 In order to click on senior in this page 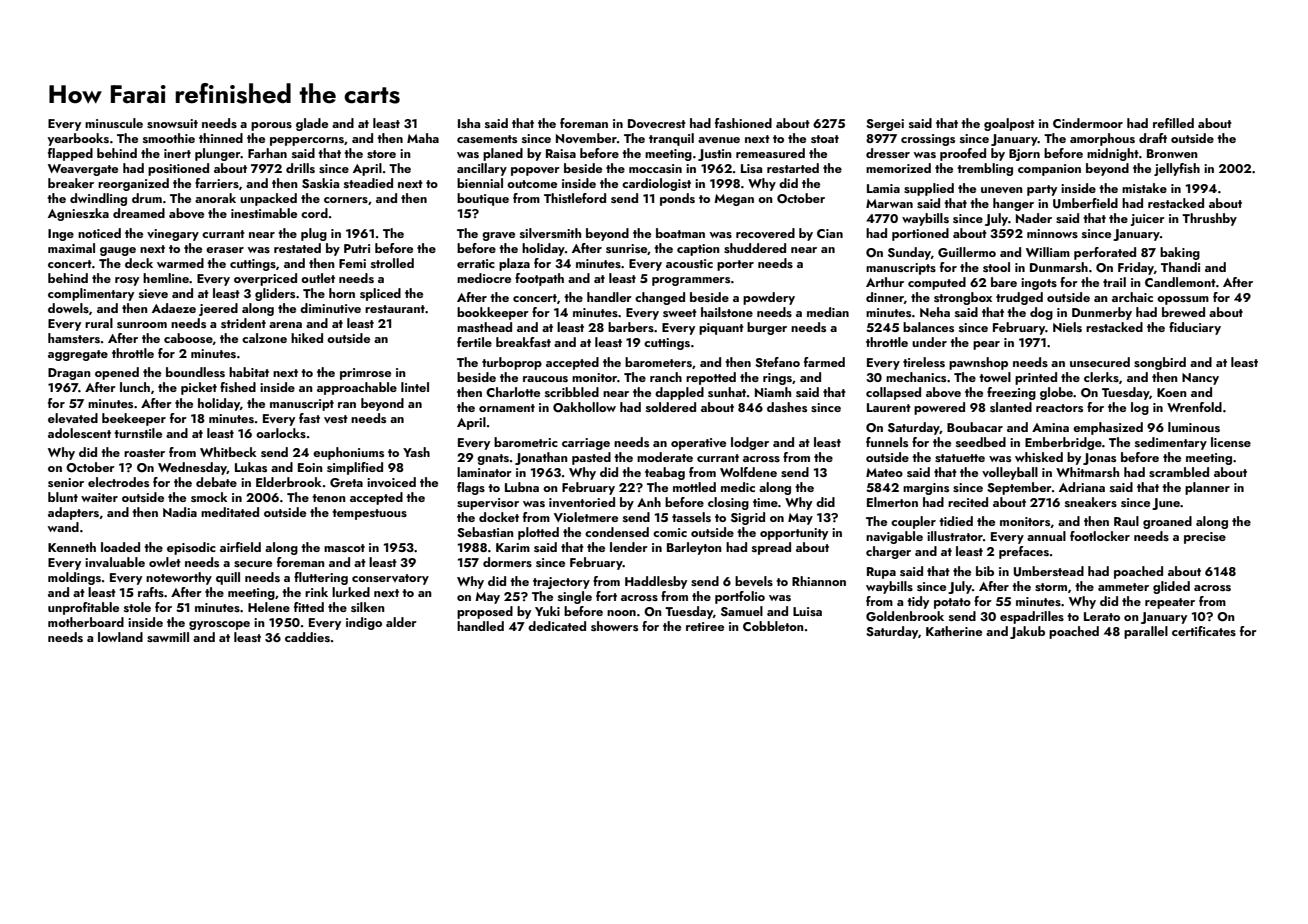, I will do `click(66, 482)`.
